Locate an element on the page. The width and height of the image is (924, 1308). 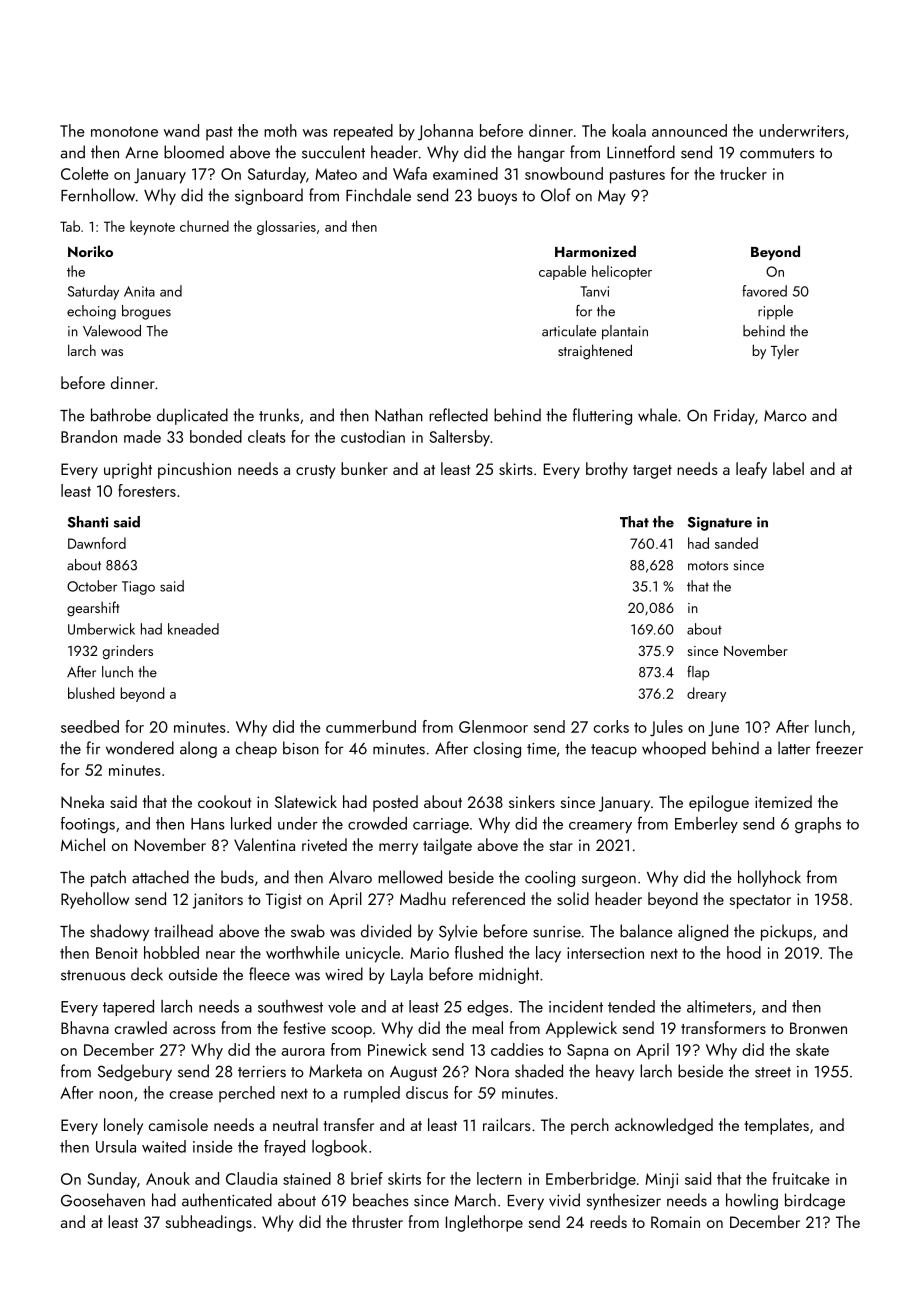
templates is located at coordinates (776, 1126).
